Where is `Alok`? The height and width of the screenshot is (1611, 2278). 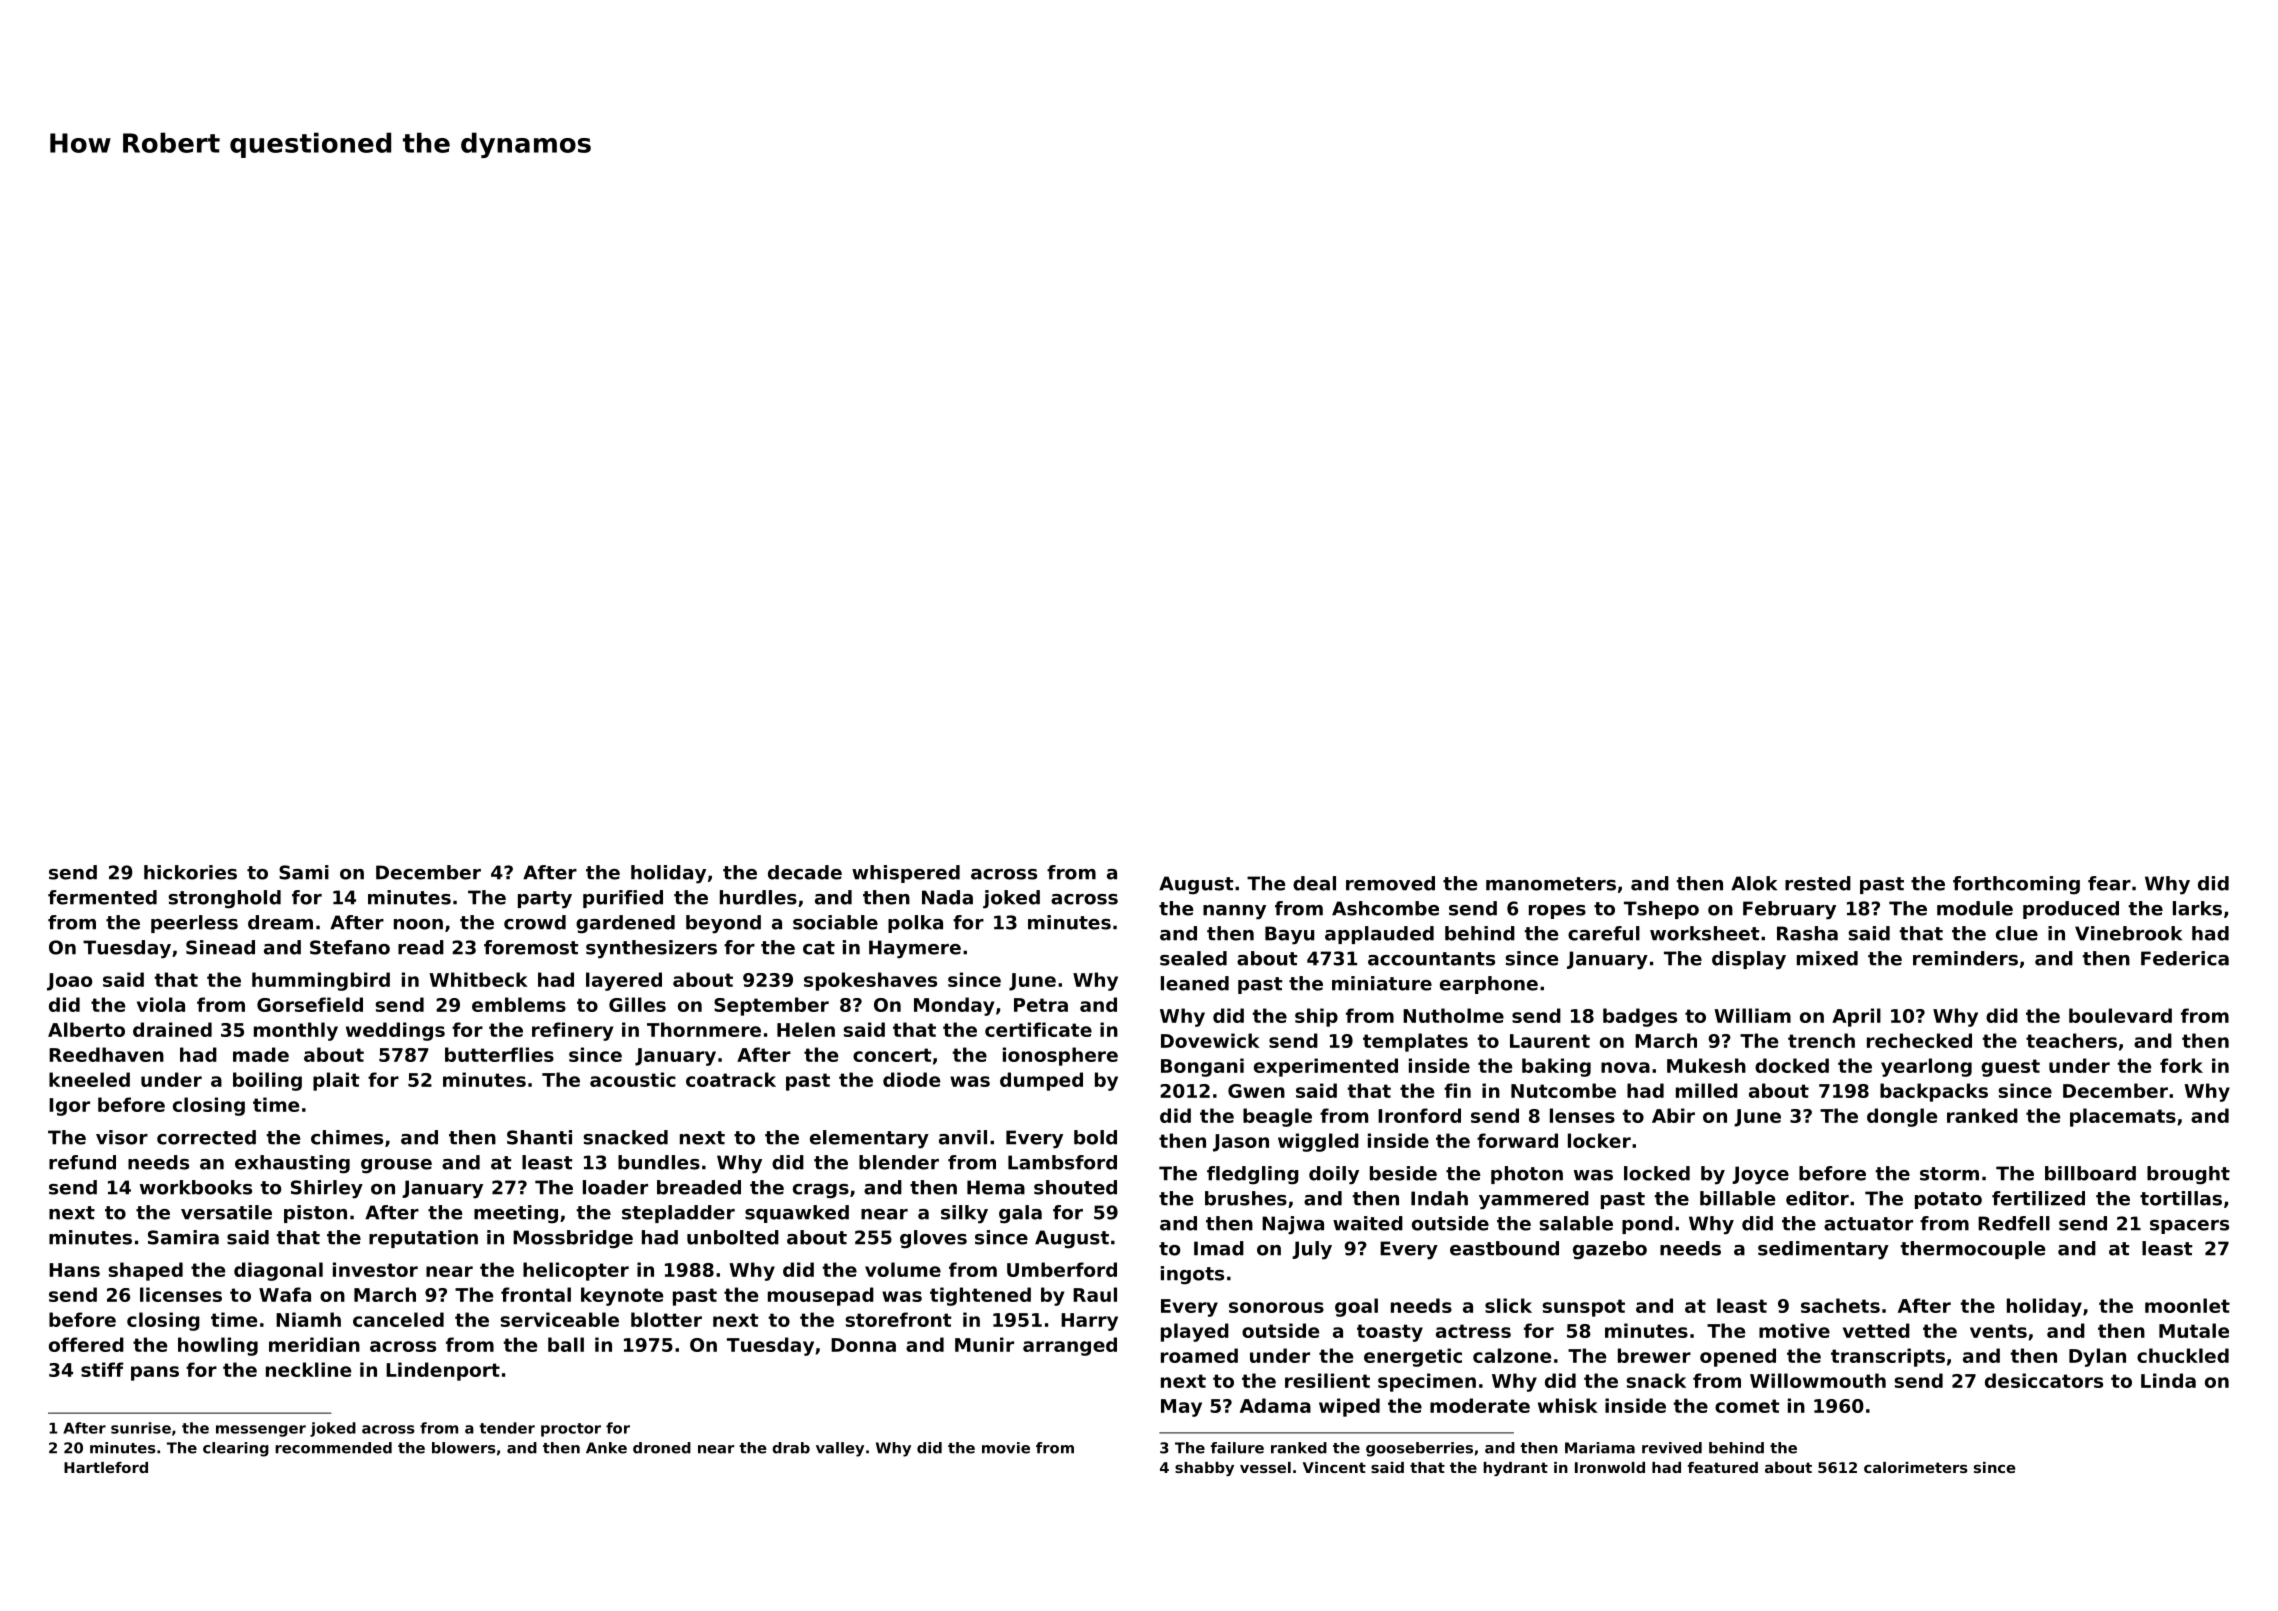 Alok is located at coordinates (1754, 883).
